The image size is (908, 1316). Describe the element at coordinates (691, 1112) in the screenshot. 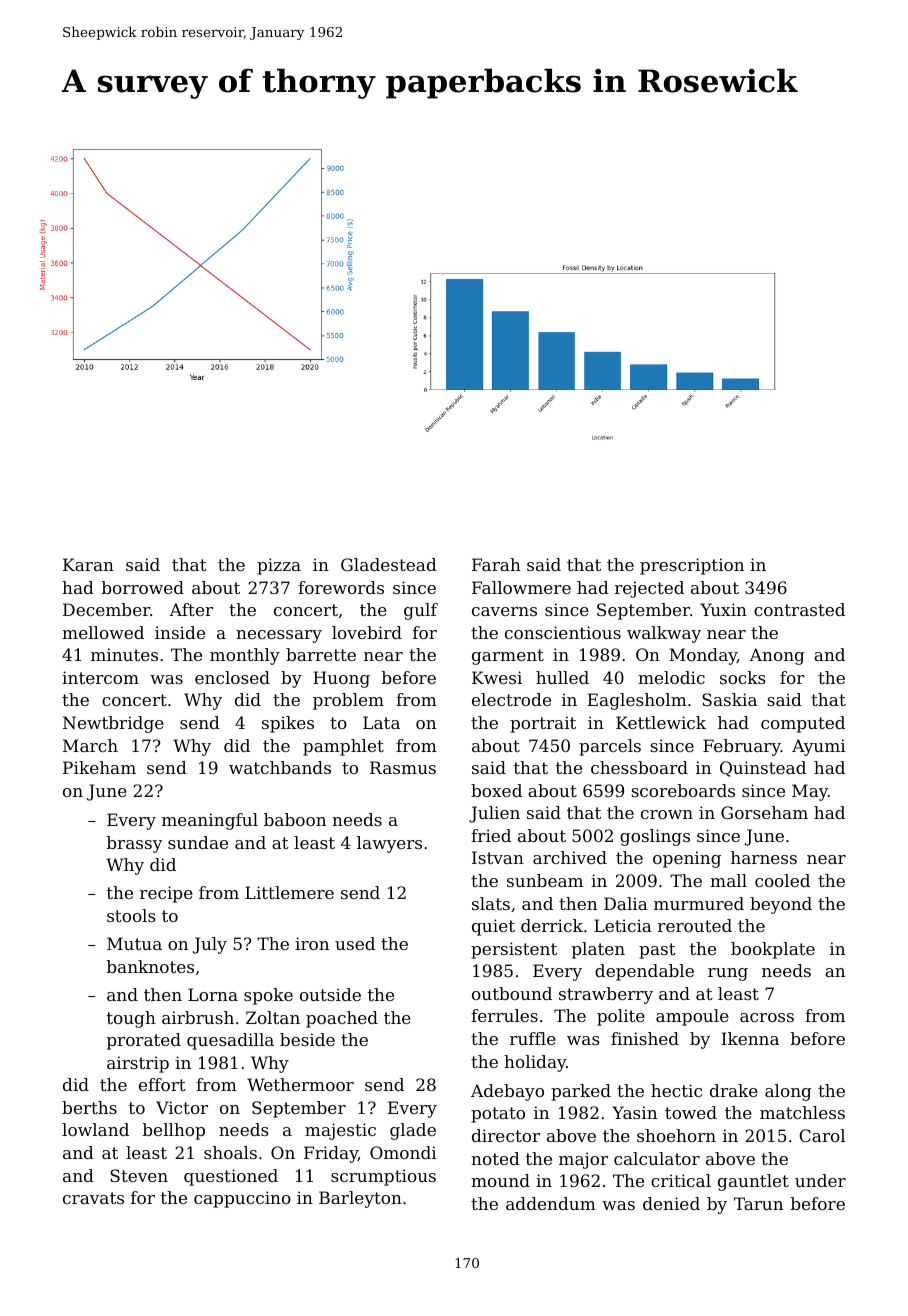

I see `towed` at that location.
